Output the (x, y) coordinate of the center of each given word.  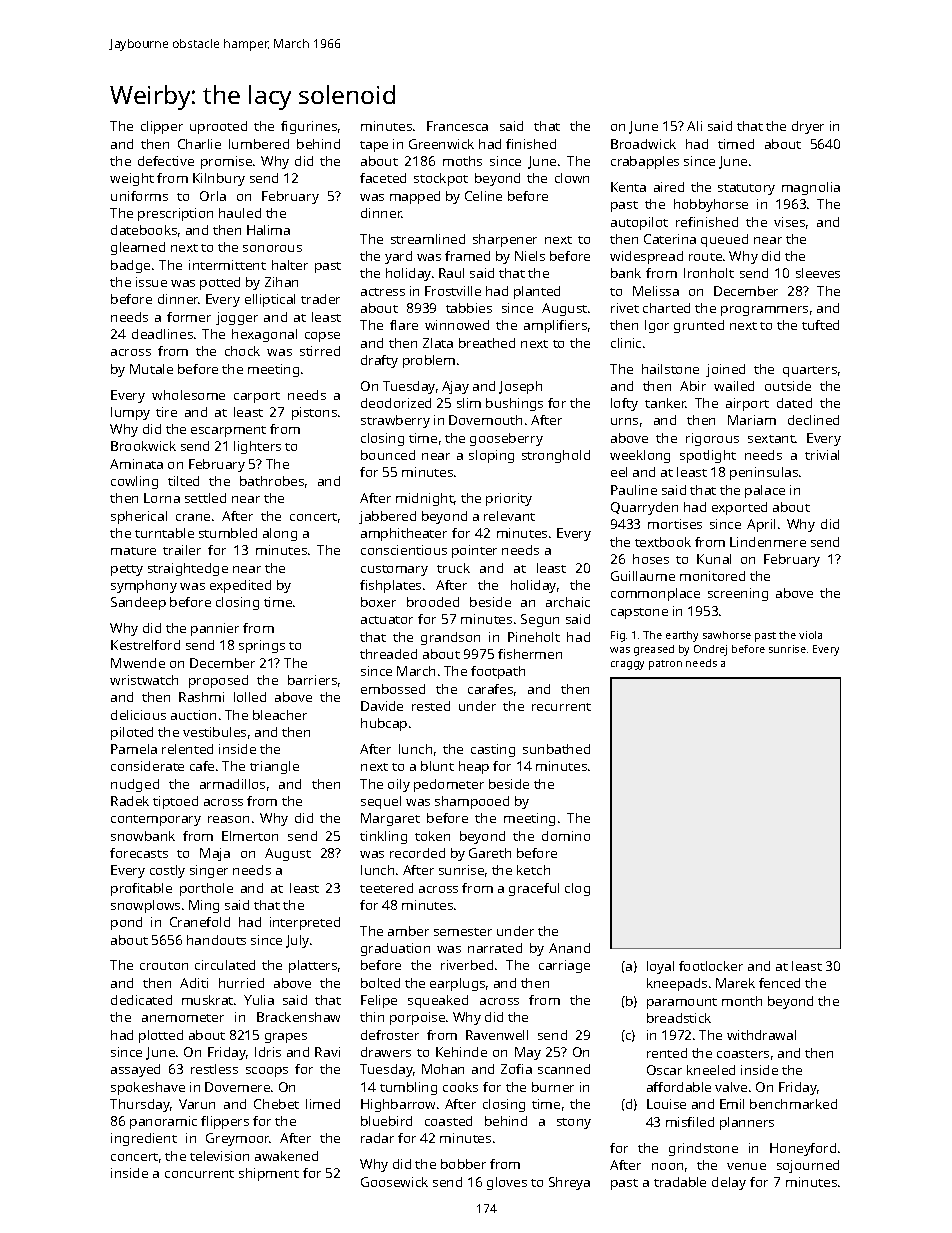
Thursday (140, 1105)
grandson (450, 638)
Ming (204, 906)
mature (133, 551)
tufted (820, 325)
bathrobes (272, 481)
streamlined (428, 239)
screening (738, 594)
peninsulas (764, 473)
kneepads (677, 984)
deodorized (396, 403)
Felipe (379, 1001)
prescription (175, 214)
